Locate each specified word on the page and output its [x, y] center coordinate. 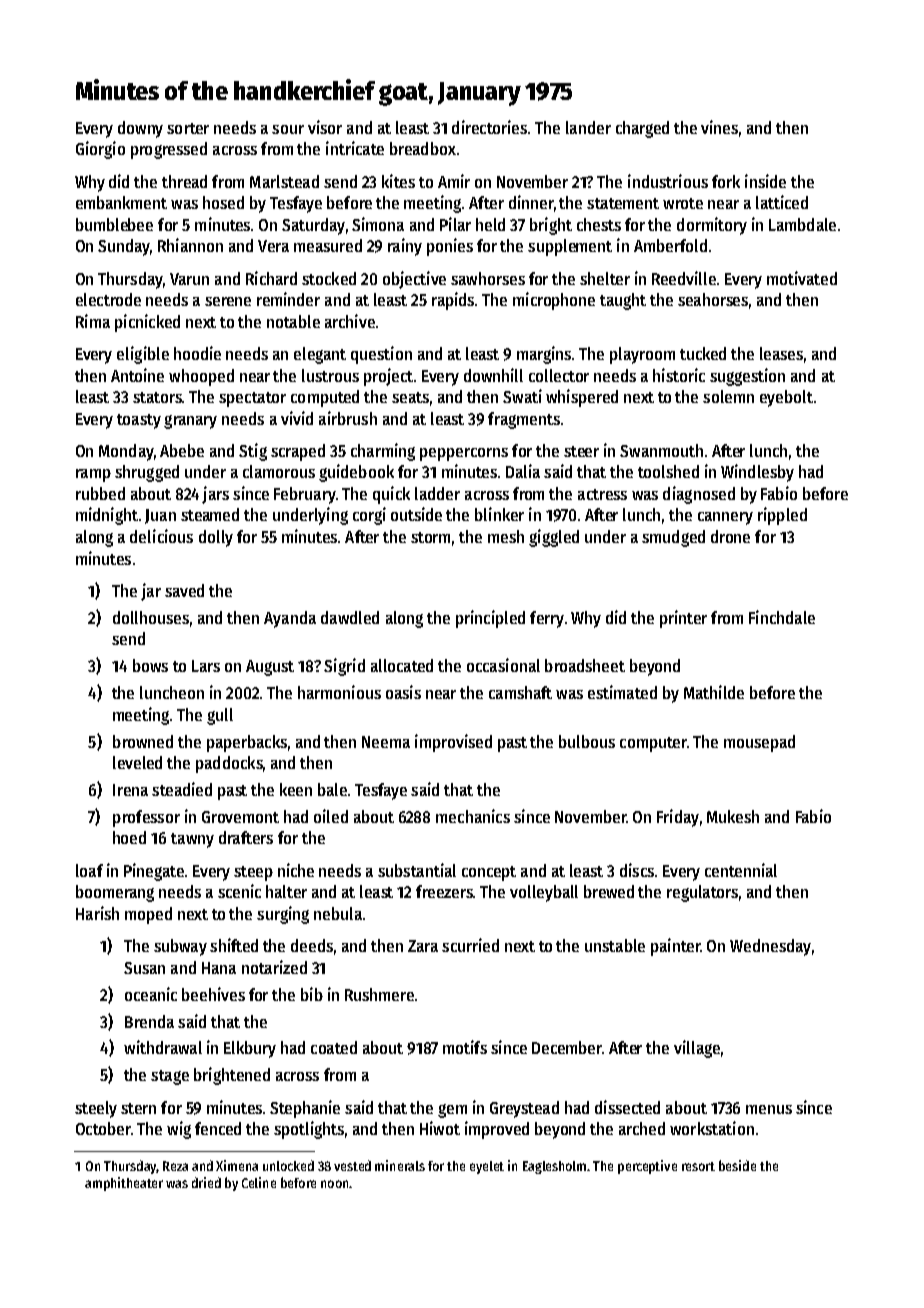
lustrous [330, 375]
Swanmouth [661, 450]
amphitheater [124, 1184]
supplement [570, 247]
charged [642, 129]
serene [228, 301]
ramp [93, 475]
